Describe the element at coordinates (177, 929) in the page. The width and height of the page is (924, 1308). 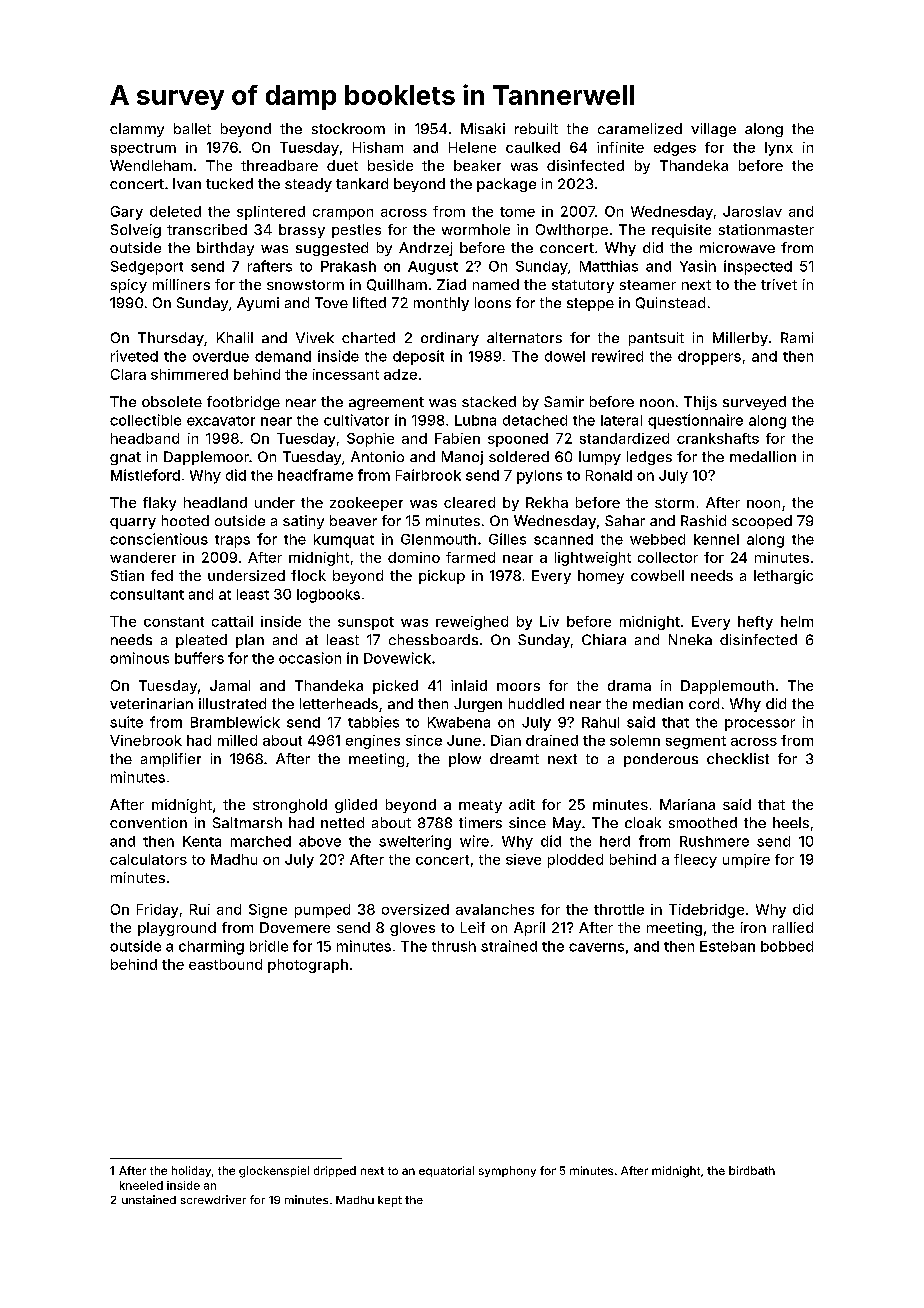
I see `playground` at that location.
